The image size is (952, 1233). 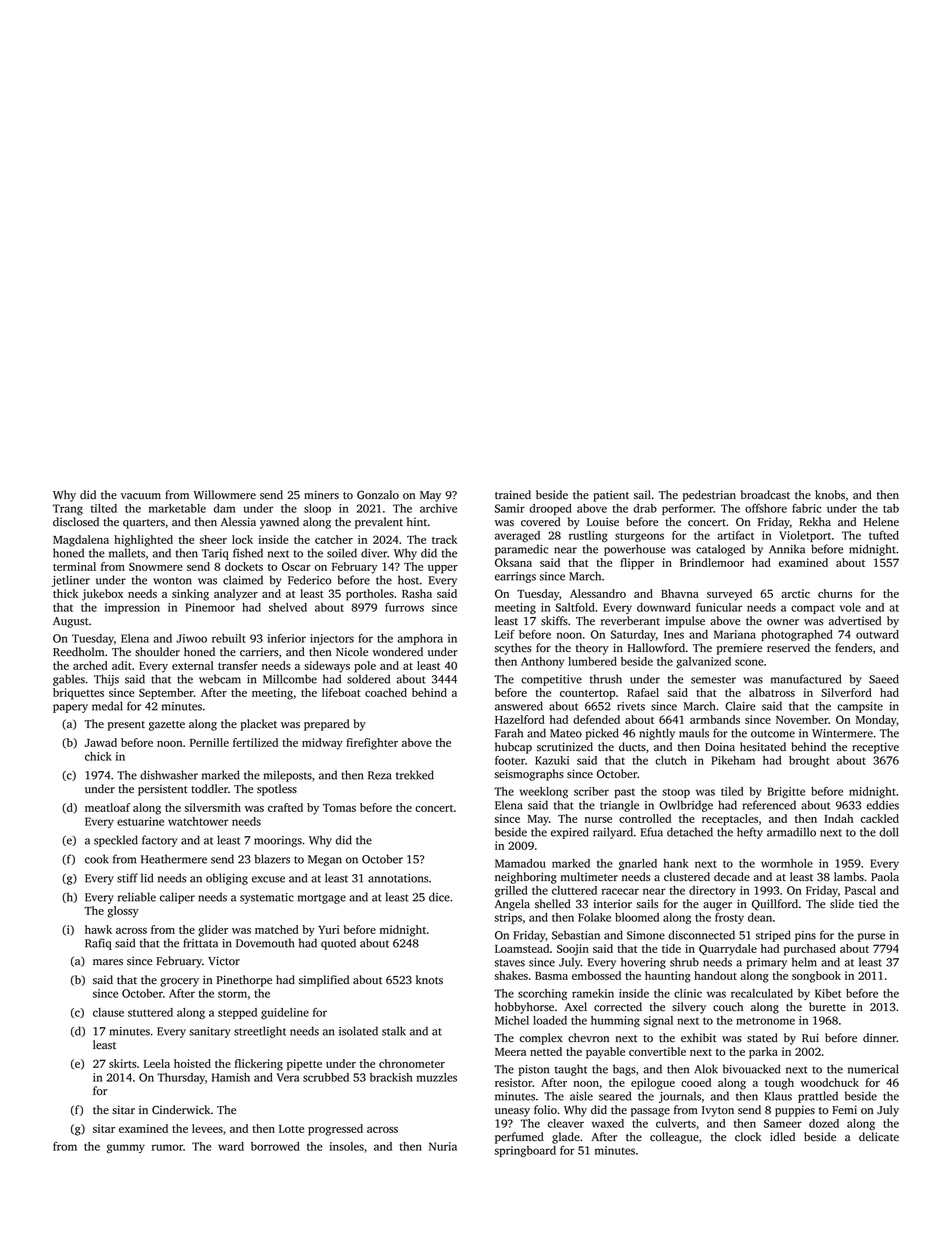 I want to click on stiff, so click(x=127, y=878).
